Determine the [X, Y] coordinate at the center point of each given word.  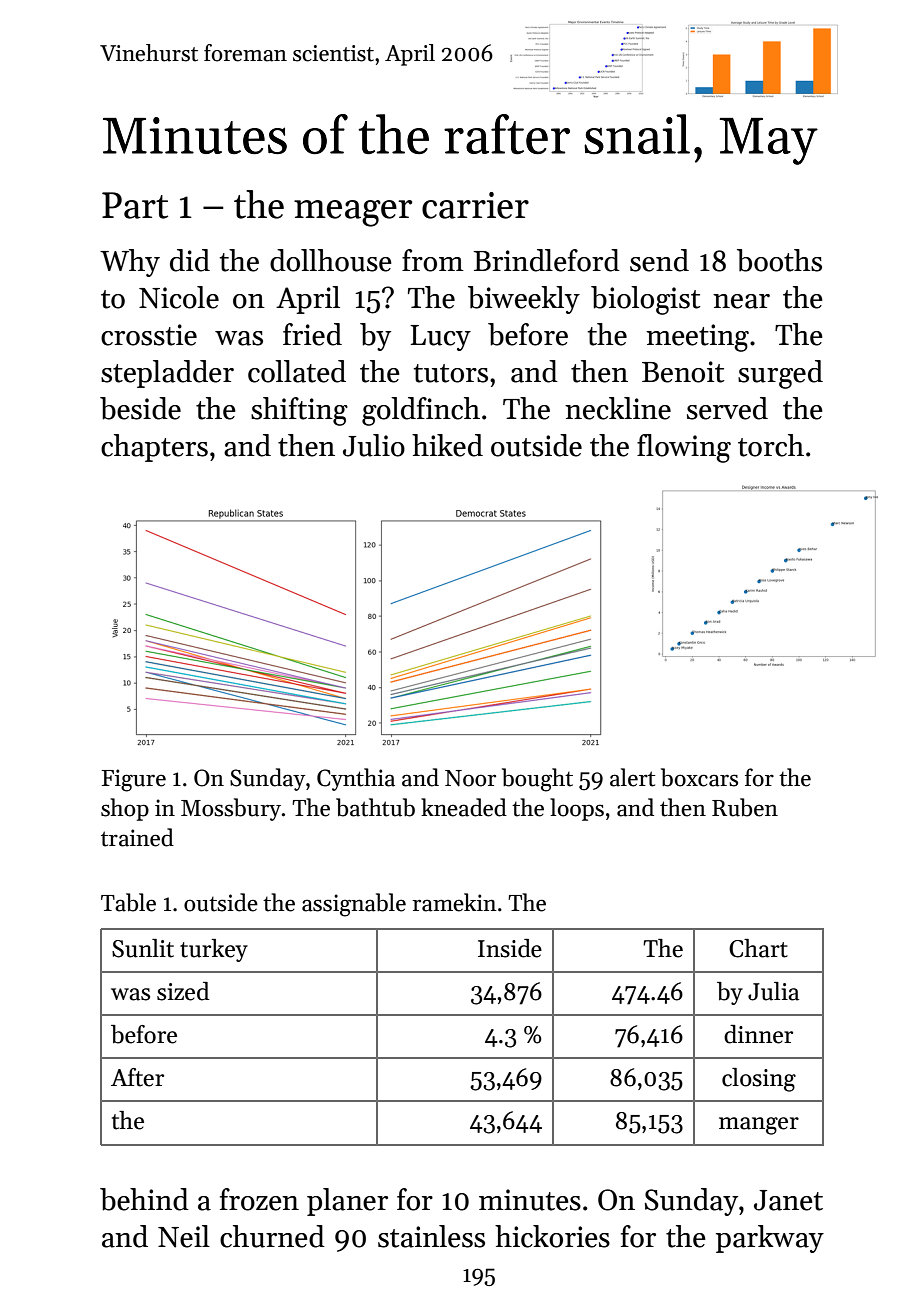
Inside [510, 948]
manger [759, 1126]
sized [183, 991]
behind [144, 1199]
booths [779, 260]
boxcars [699, 777]
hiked [447, 445]
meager [353, 213]
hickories [552, 1236]
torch [771, 445]
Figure [134, 780]
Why [130, 263]
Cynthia [356, 779]
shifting [299, 411]
